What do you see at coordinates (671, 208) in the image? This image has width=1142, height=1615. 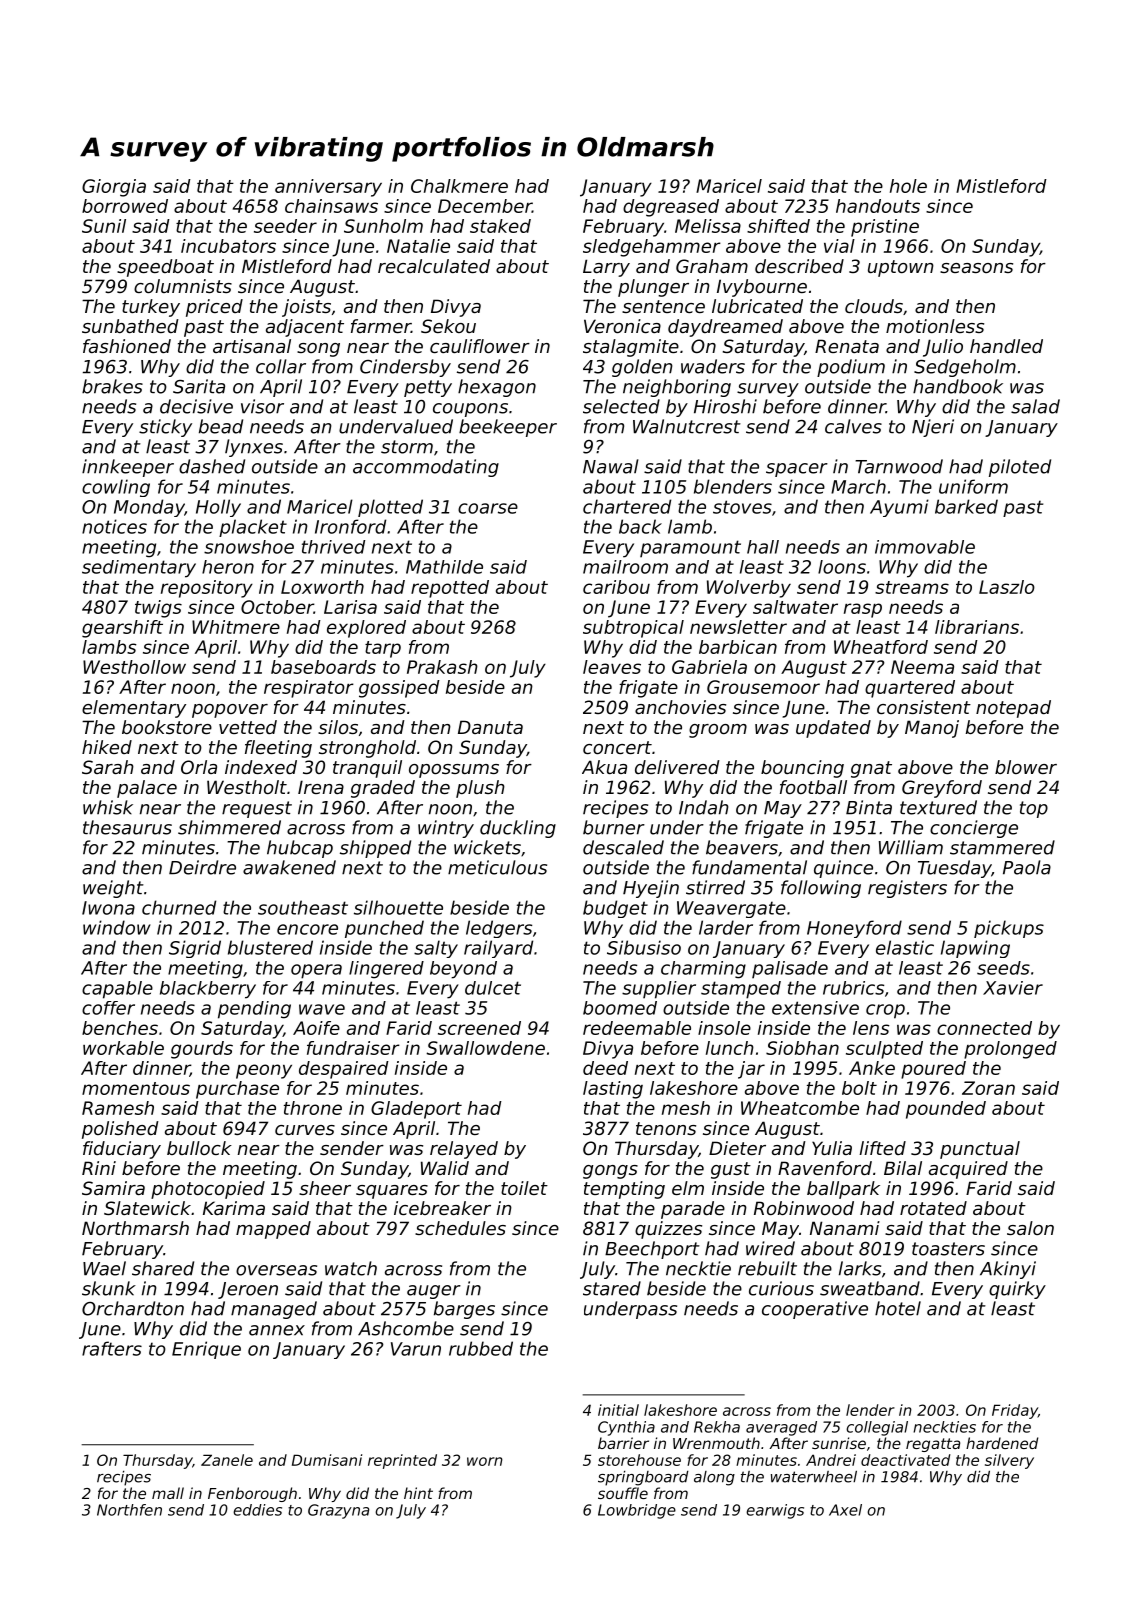 I see `degreased` at bounding box center [671, 208].
